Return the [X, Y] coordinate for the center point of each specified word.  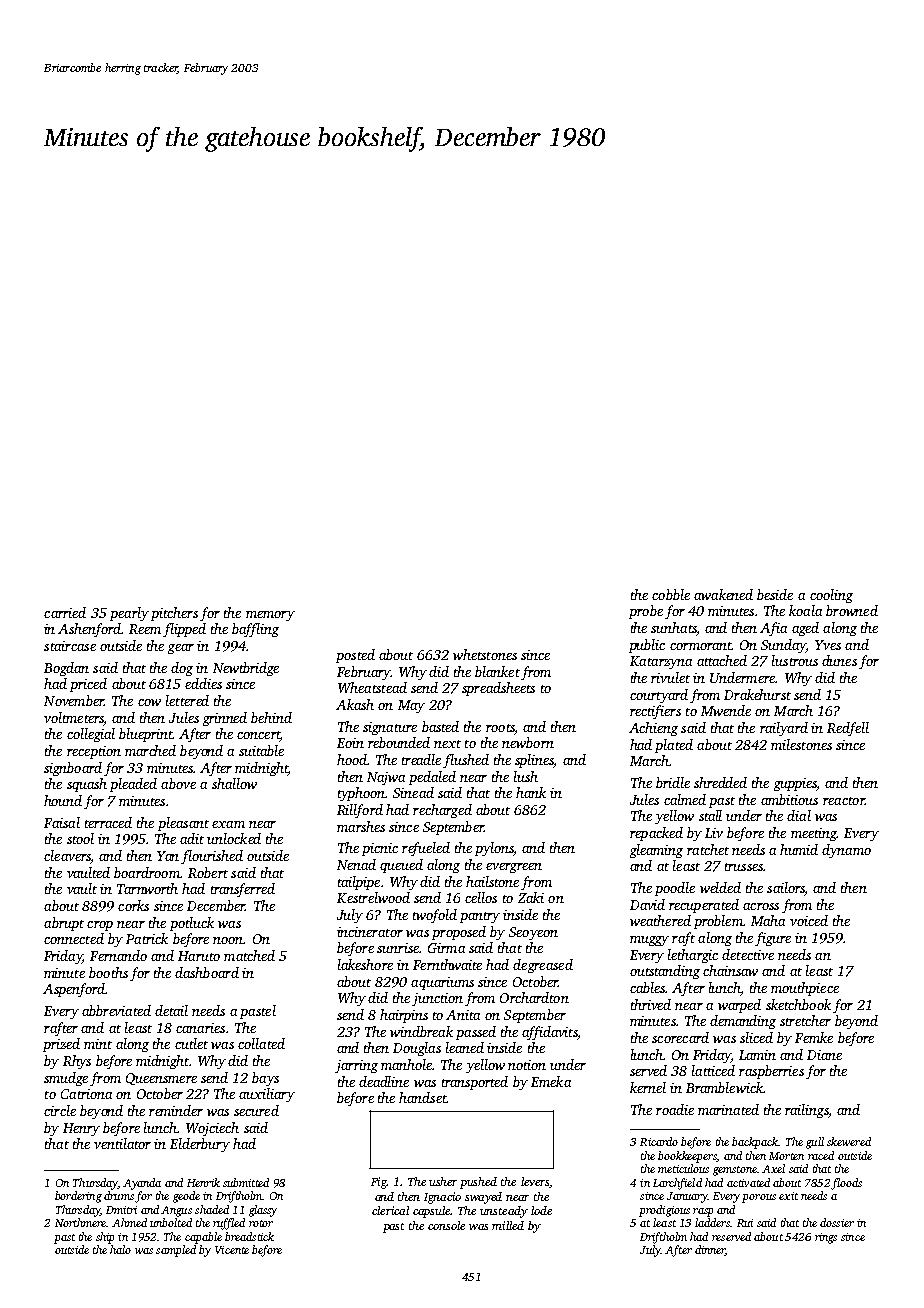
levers [535, 1181]
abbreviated [116, 1010]
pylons [494, 849]
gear [181, 649]
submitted [246, 1182]
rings [826, 1238]
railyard [784, 729]
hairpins [404, 1016]
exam [228, 824]
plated [674, 746]
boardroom [147, 872]
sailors [786, 889]
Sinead [413, 792]
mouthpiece [805, 989]
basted [440, 726]
